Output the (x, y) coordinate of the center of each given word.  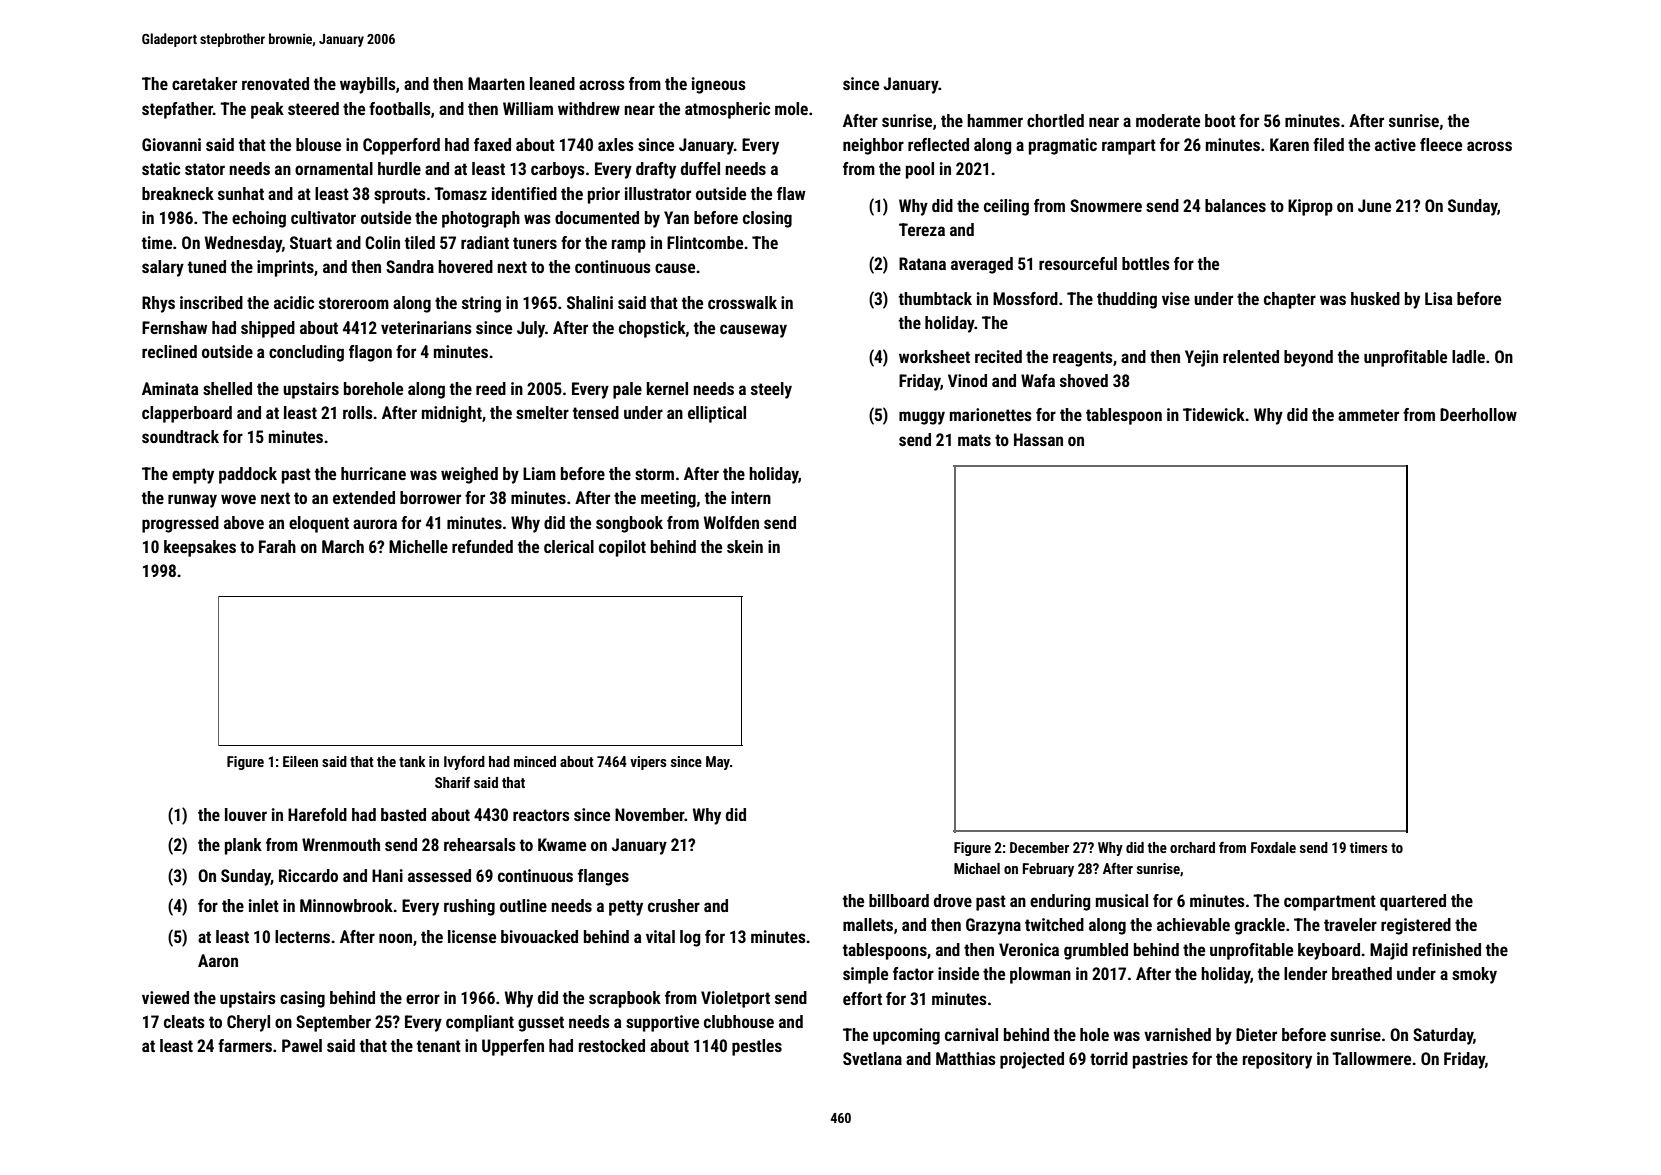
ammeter (1368, 415)
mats (974, 440)
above (244, 522)
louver (246, 814)
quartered (1413, 902)
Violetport (735, 999)
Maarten (496, 83)
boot (1220, 120)
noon (395, 938)
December (1039, 847)
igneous (719, 85)
